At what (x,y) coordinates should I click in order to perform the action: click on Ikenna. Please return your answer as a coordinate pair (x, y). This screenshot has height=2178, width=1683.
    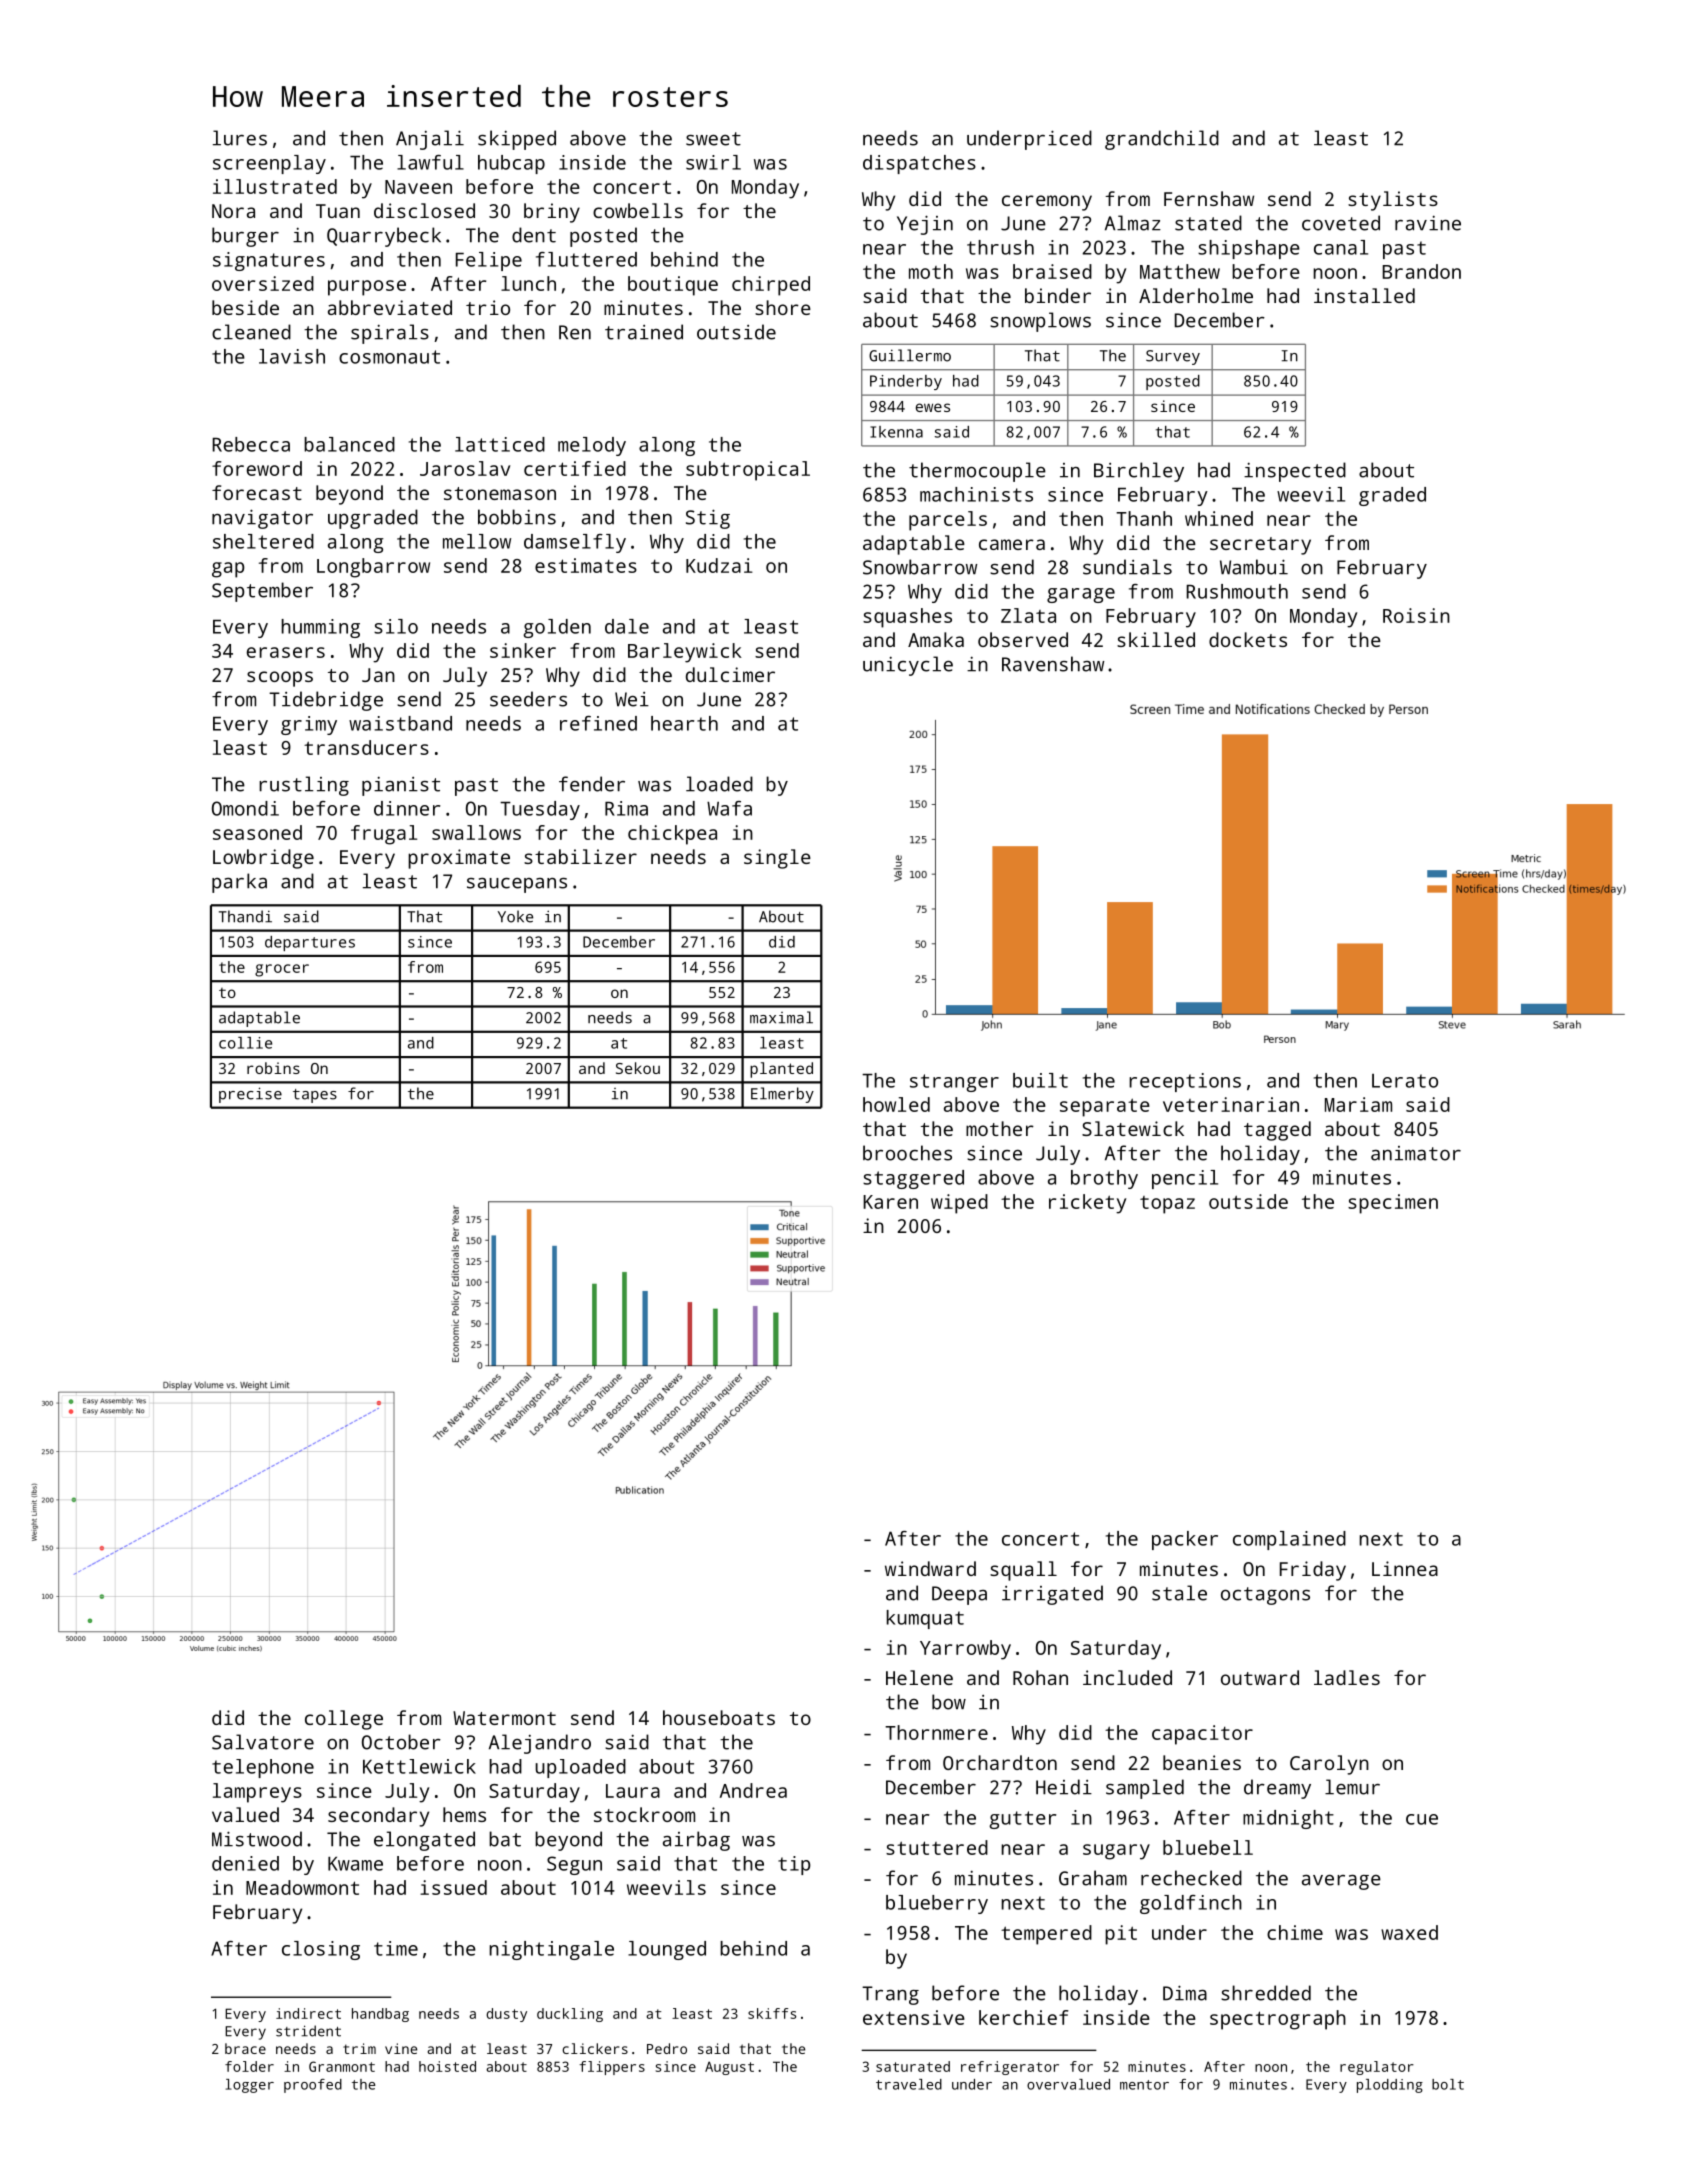
    Looking at the image, I should click on (896, 432).
